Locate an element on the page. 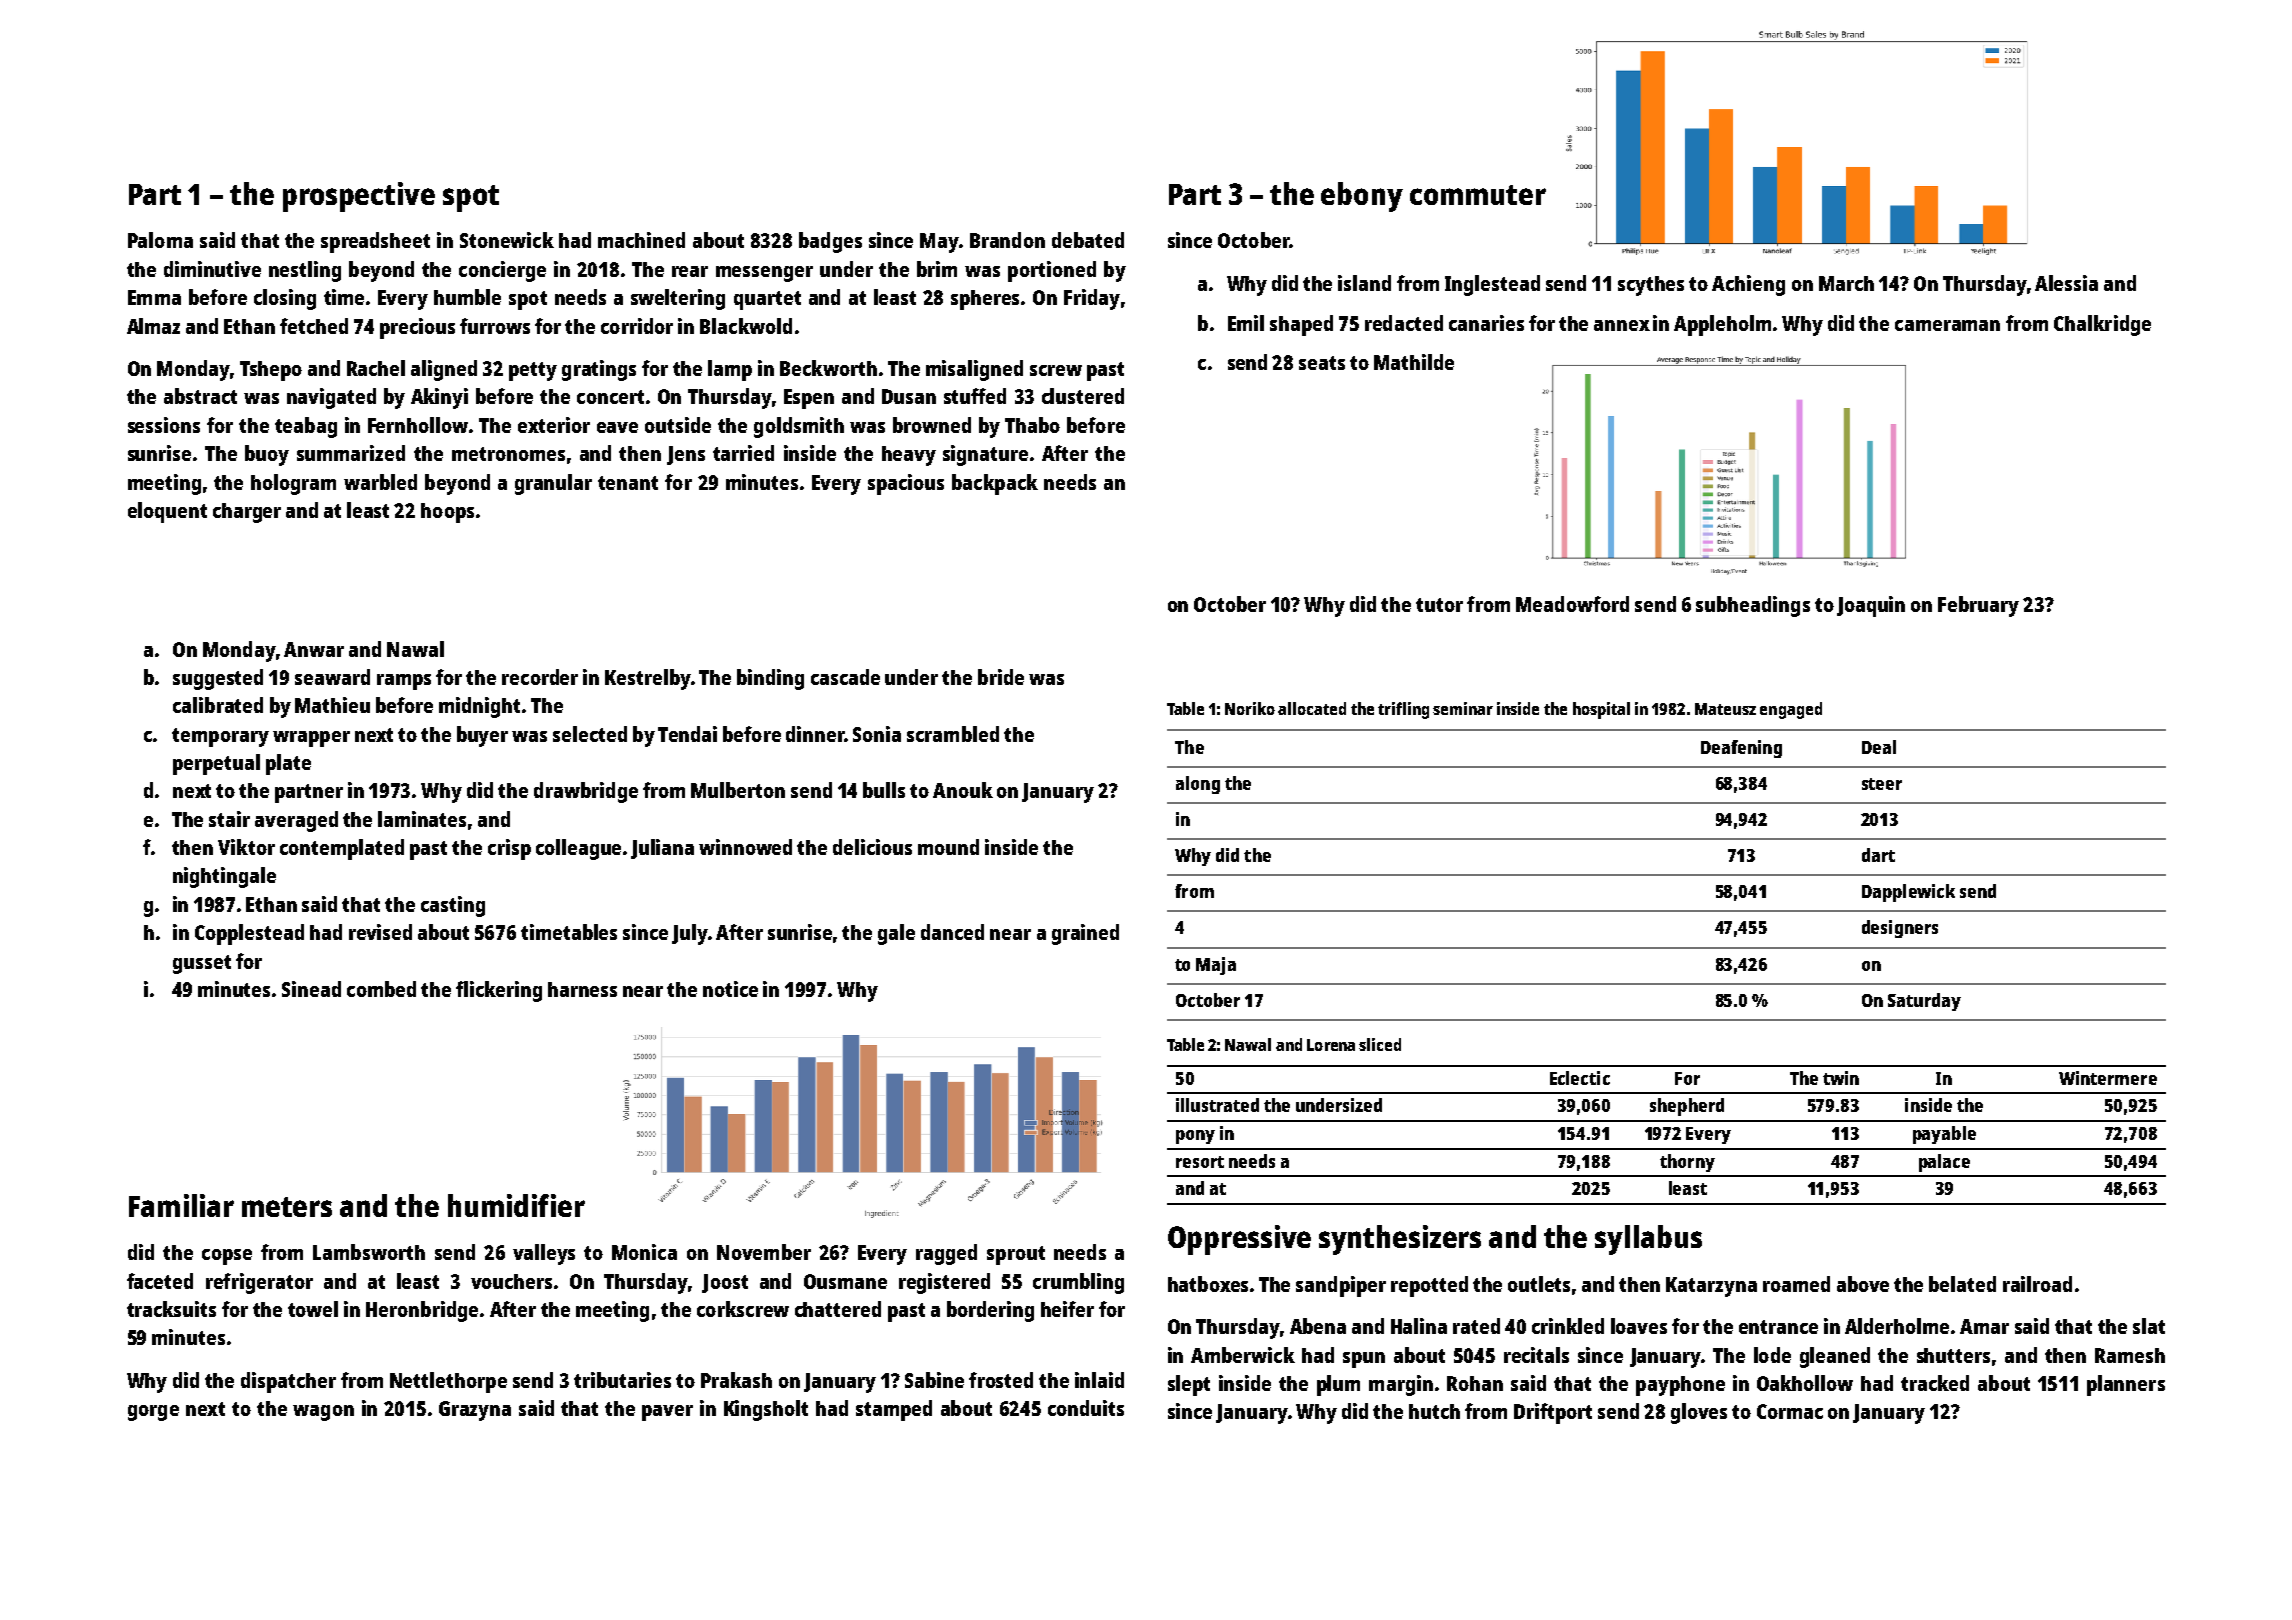  payable is located at coordinates (1944, 1135).
